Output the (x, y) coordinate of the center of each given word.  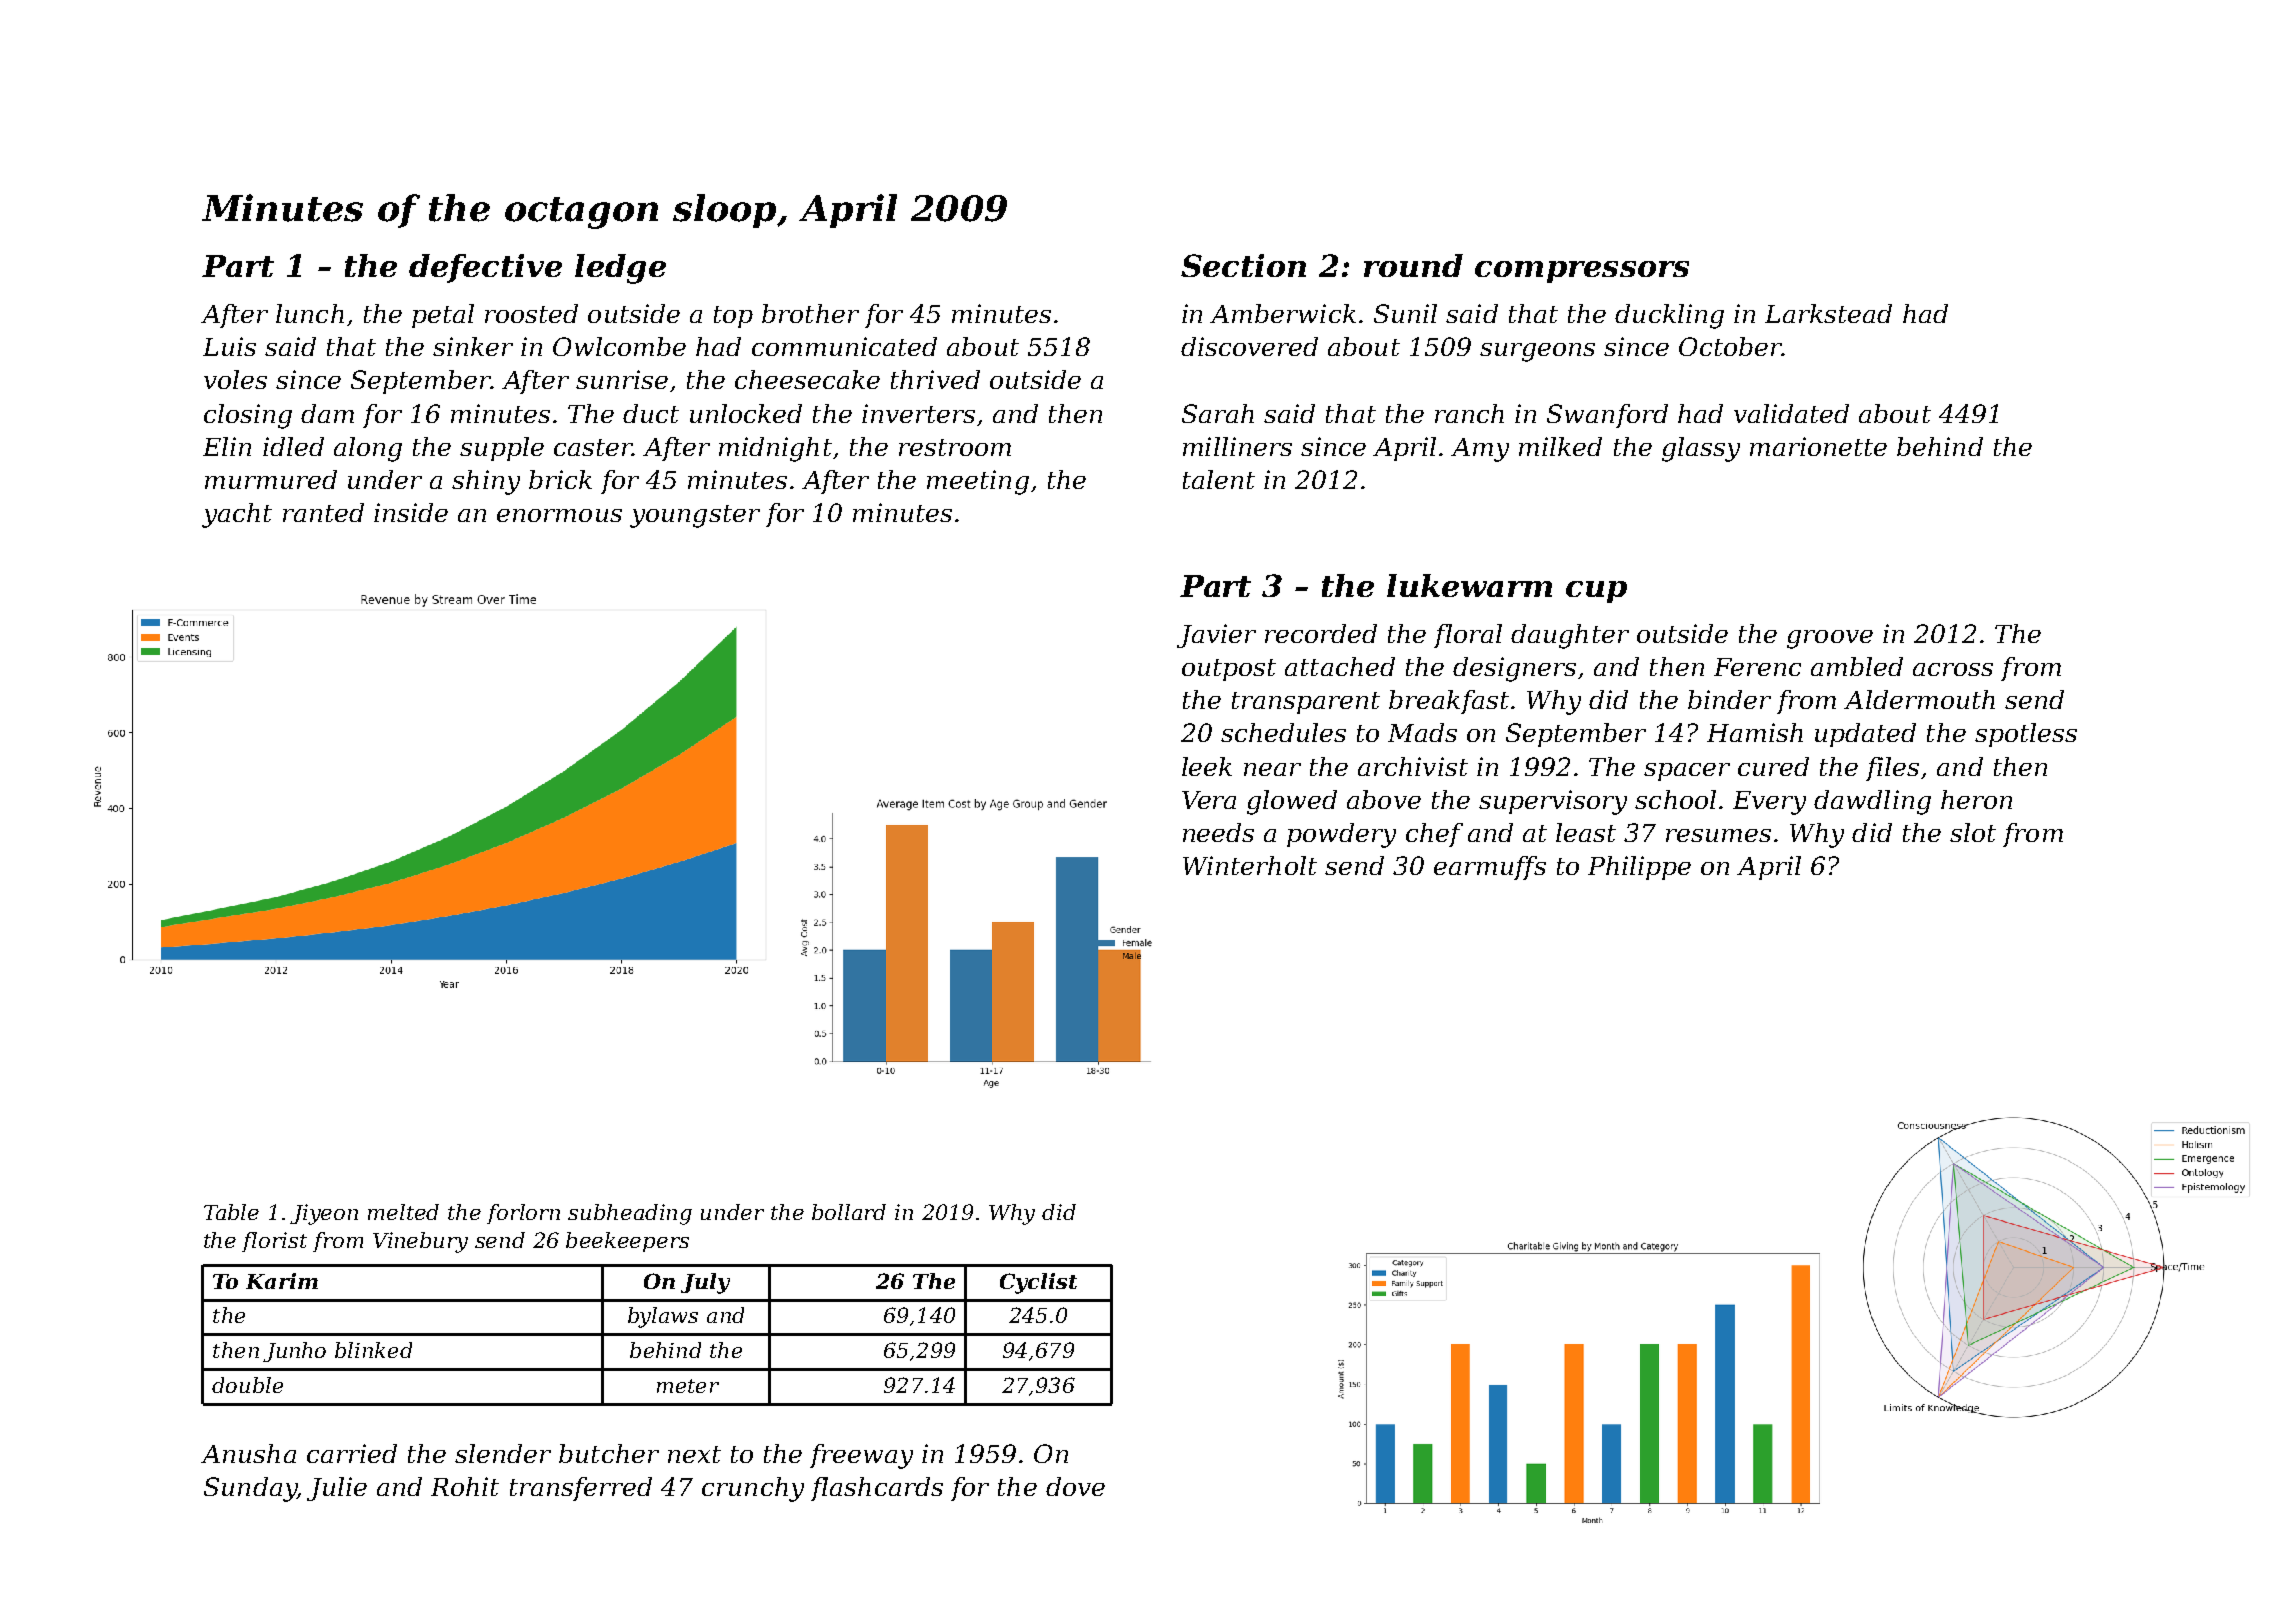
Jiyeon (324, 1214)
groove (1830, 639)
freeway (861, 1456)
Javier (1216, 636)
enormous (559, 515)
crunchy (753, 1489)
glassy (1701, 449)
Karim (282, 1281)
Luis (229, 346)
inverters (918, 413)
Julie (337, 1489)
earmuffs (1490, 868)
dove (1075, 1486)
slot (1973, 832)
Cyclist (1038, 1283)
